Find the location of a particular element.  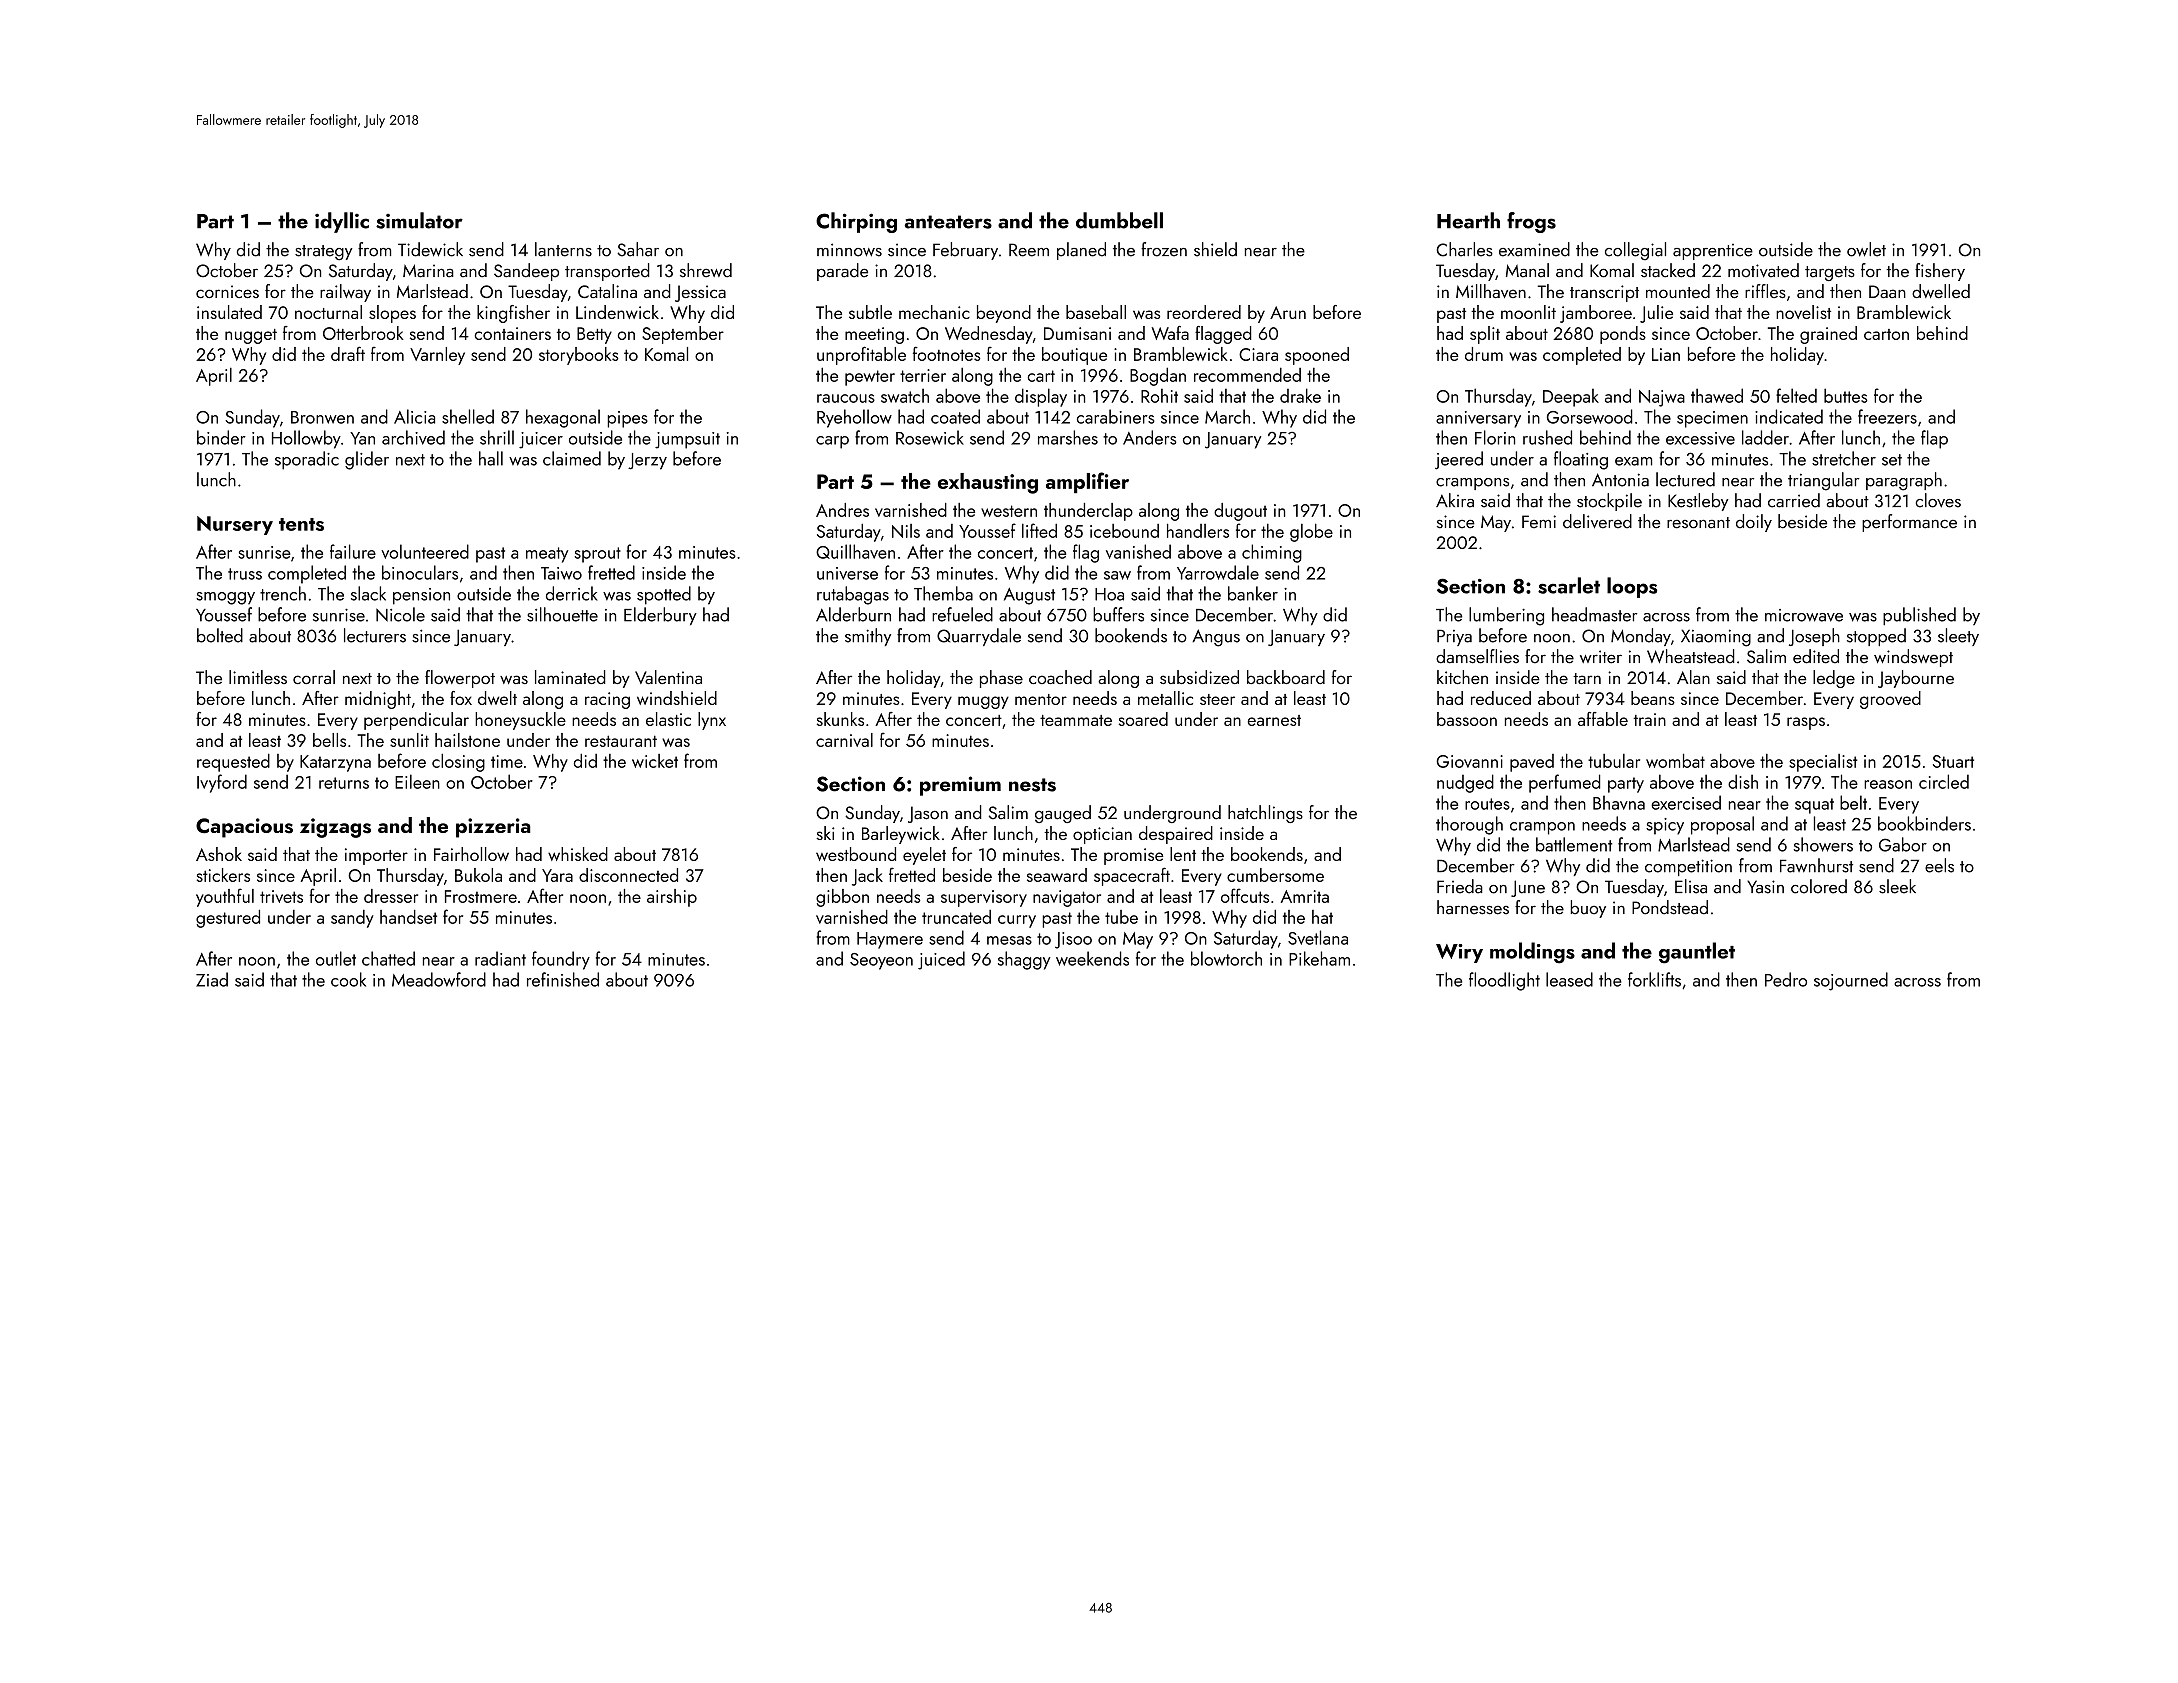

whisked is located at coordinates (578, 854).
